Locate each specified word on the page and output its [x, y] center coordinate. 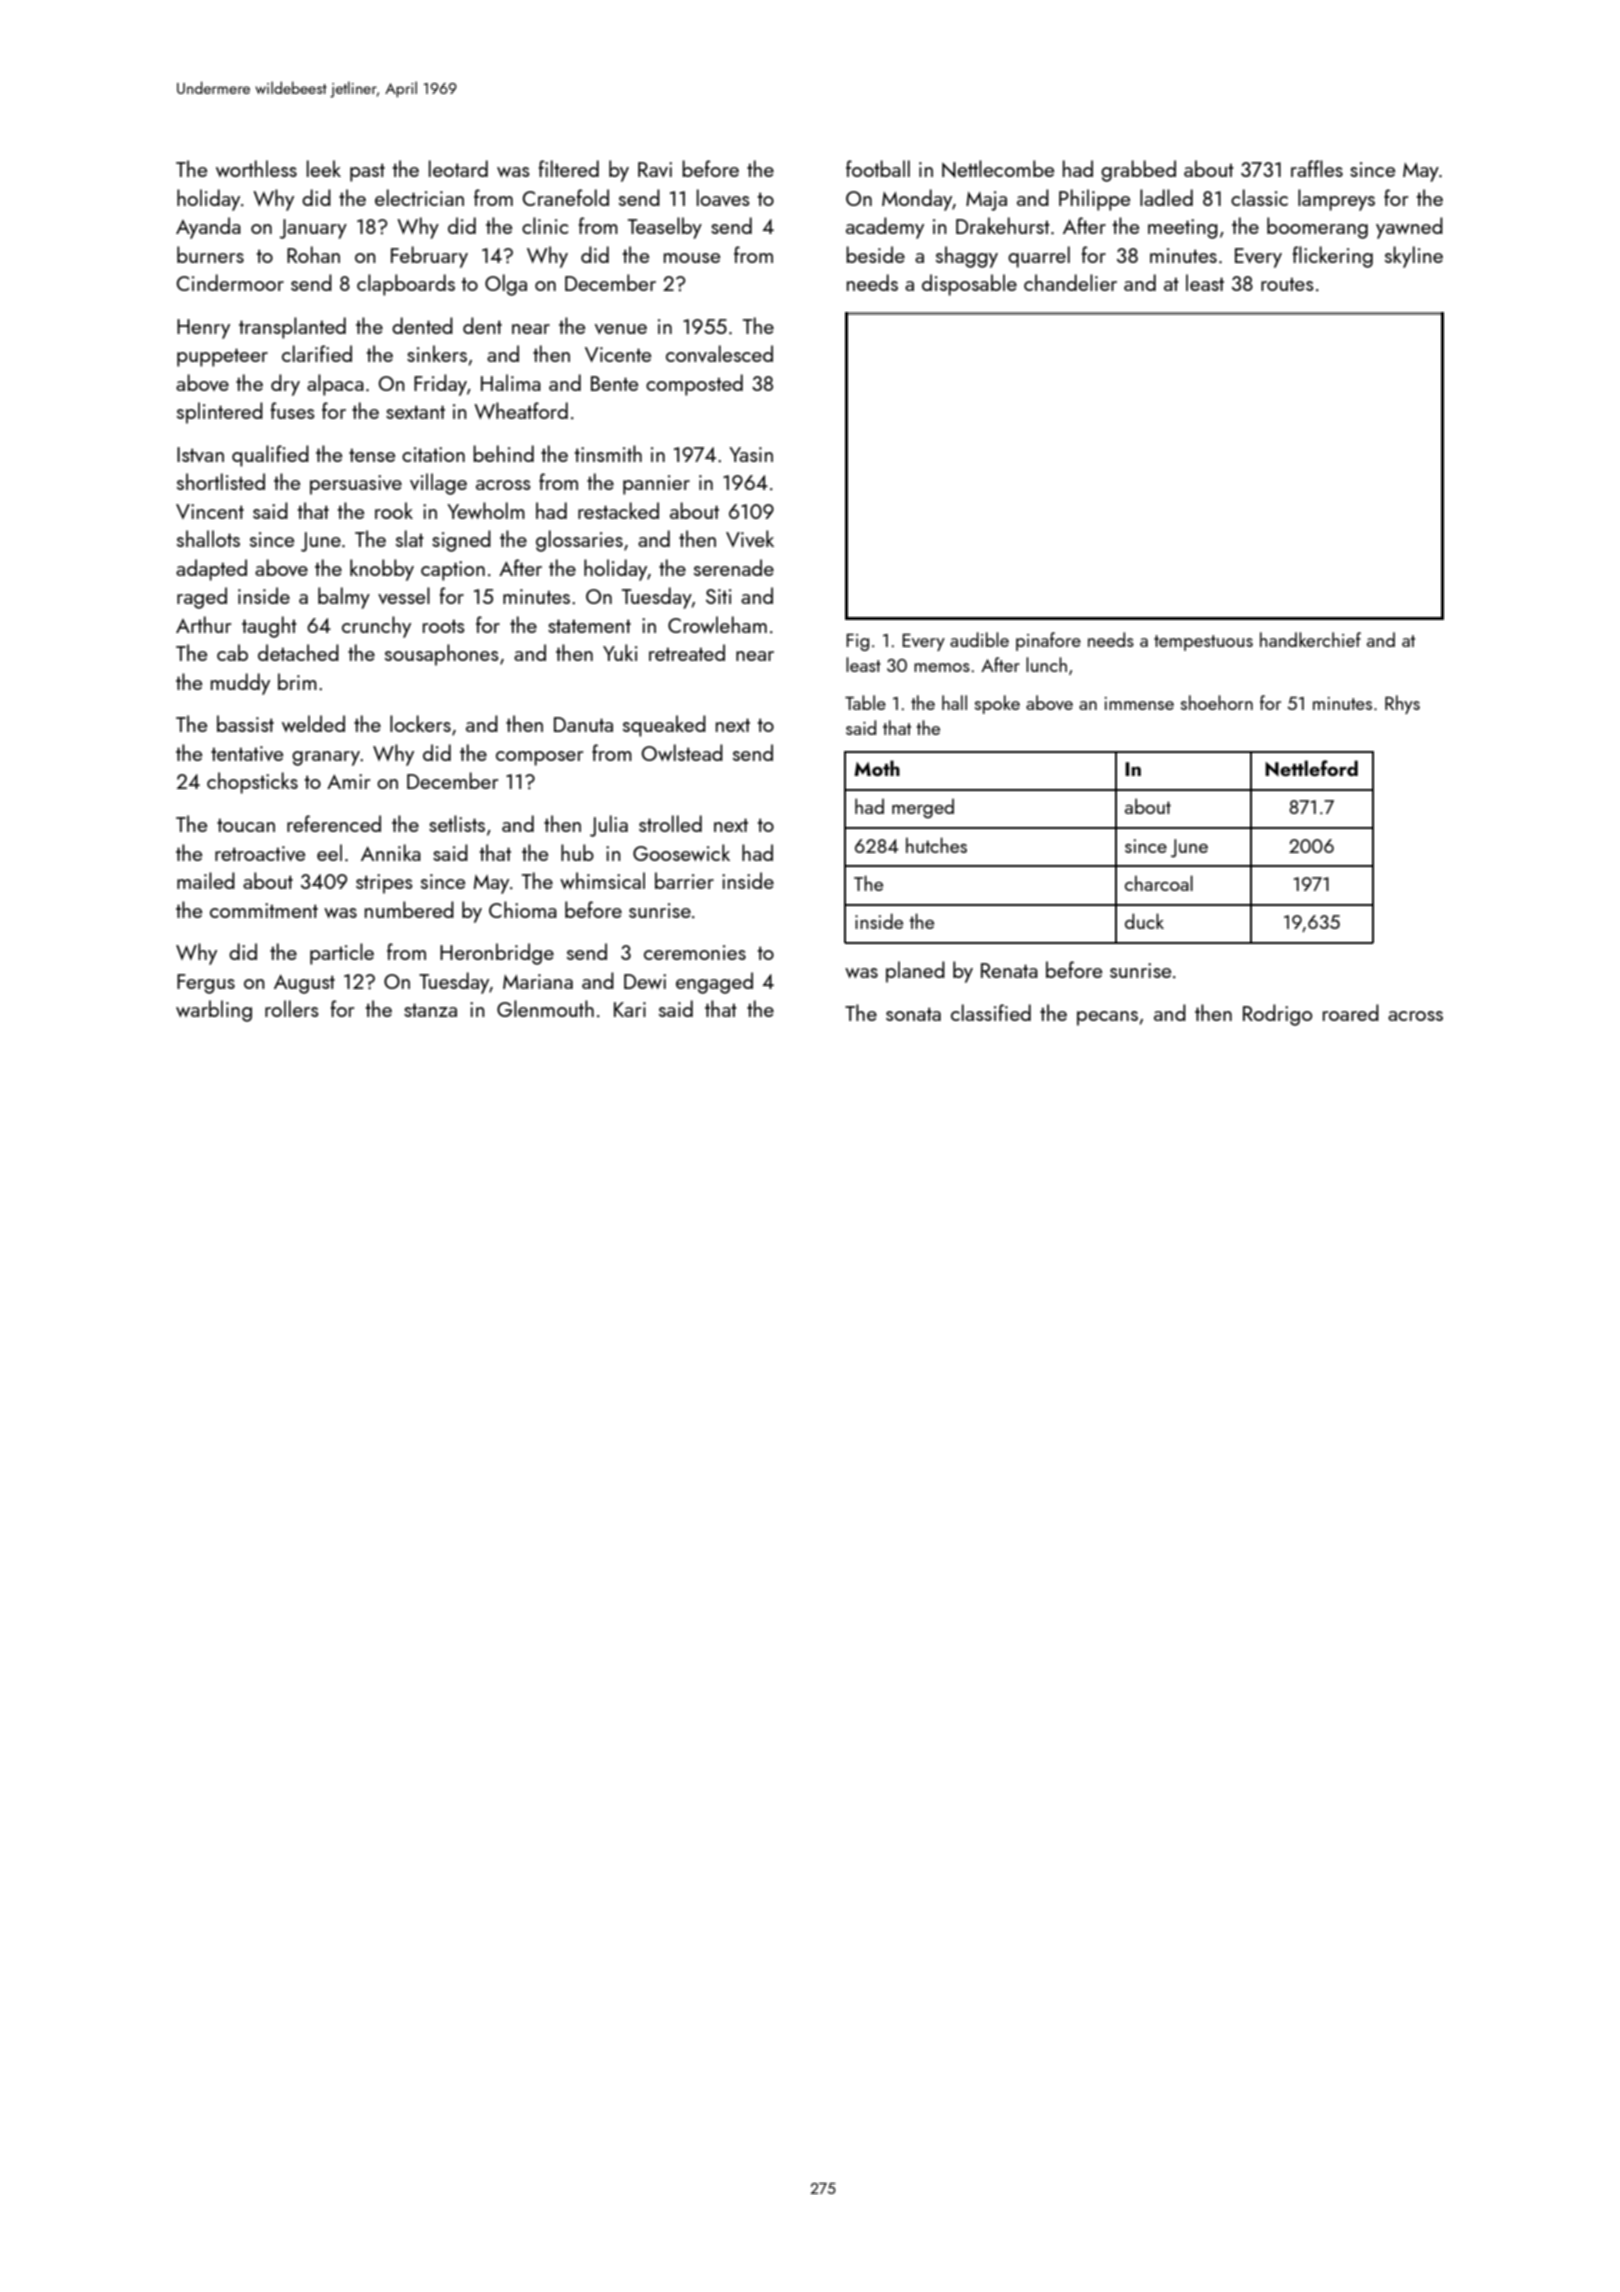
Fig [857, 642]
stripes [384, 884]
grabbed [1138, 171]
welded [313, 723]
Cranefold [566, 197]
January [313, 229]
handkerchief [1310, 639]
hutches [936, 845]
